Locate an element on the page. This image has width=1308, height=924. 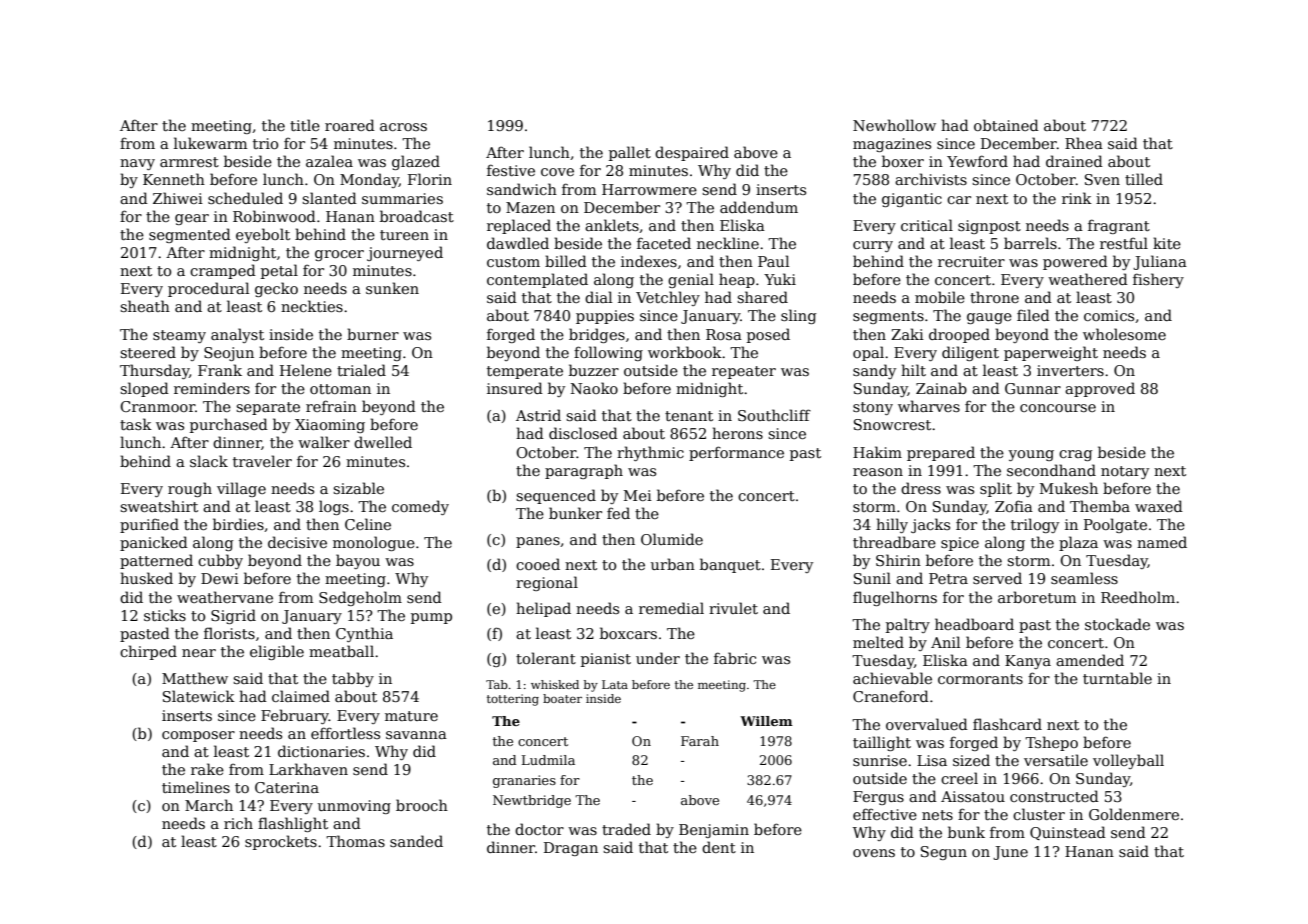
stockade is located at coordinates (1117, 624).
